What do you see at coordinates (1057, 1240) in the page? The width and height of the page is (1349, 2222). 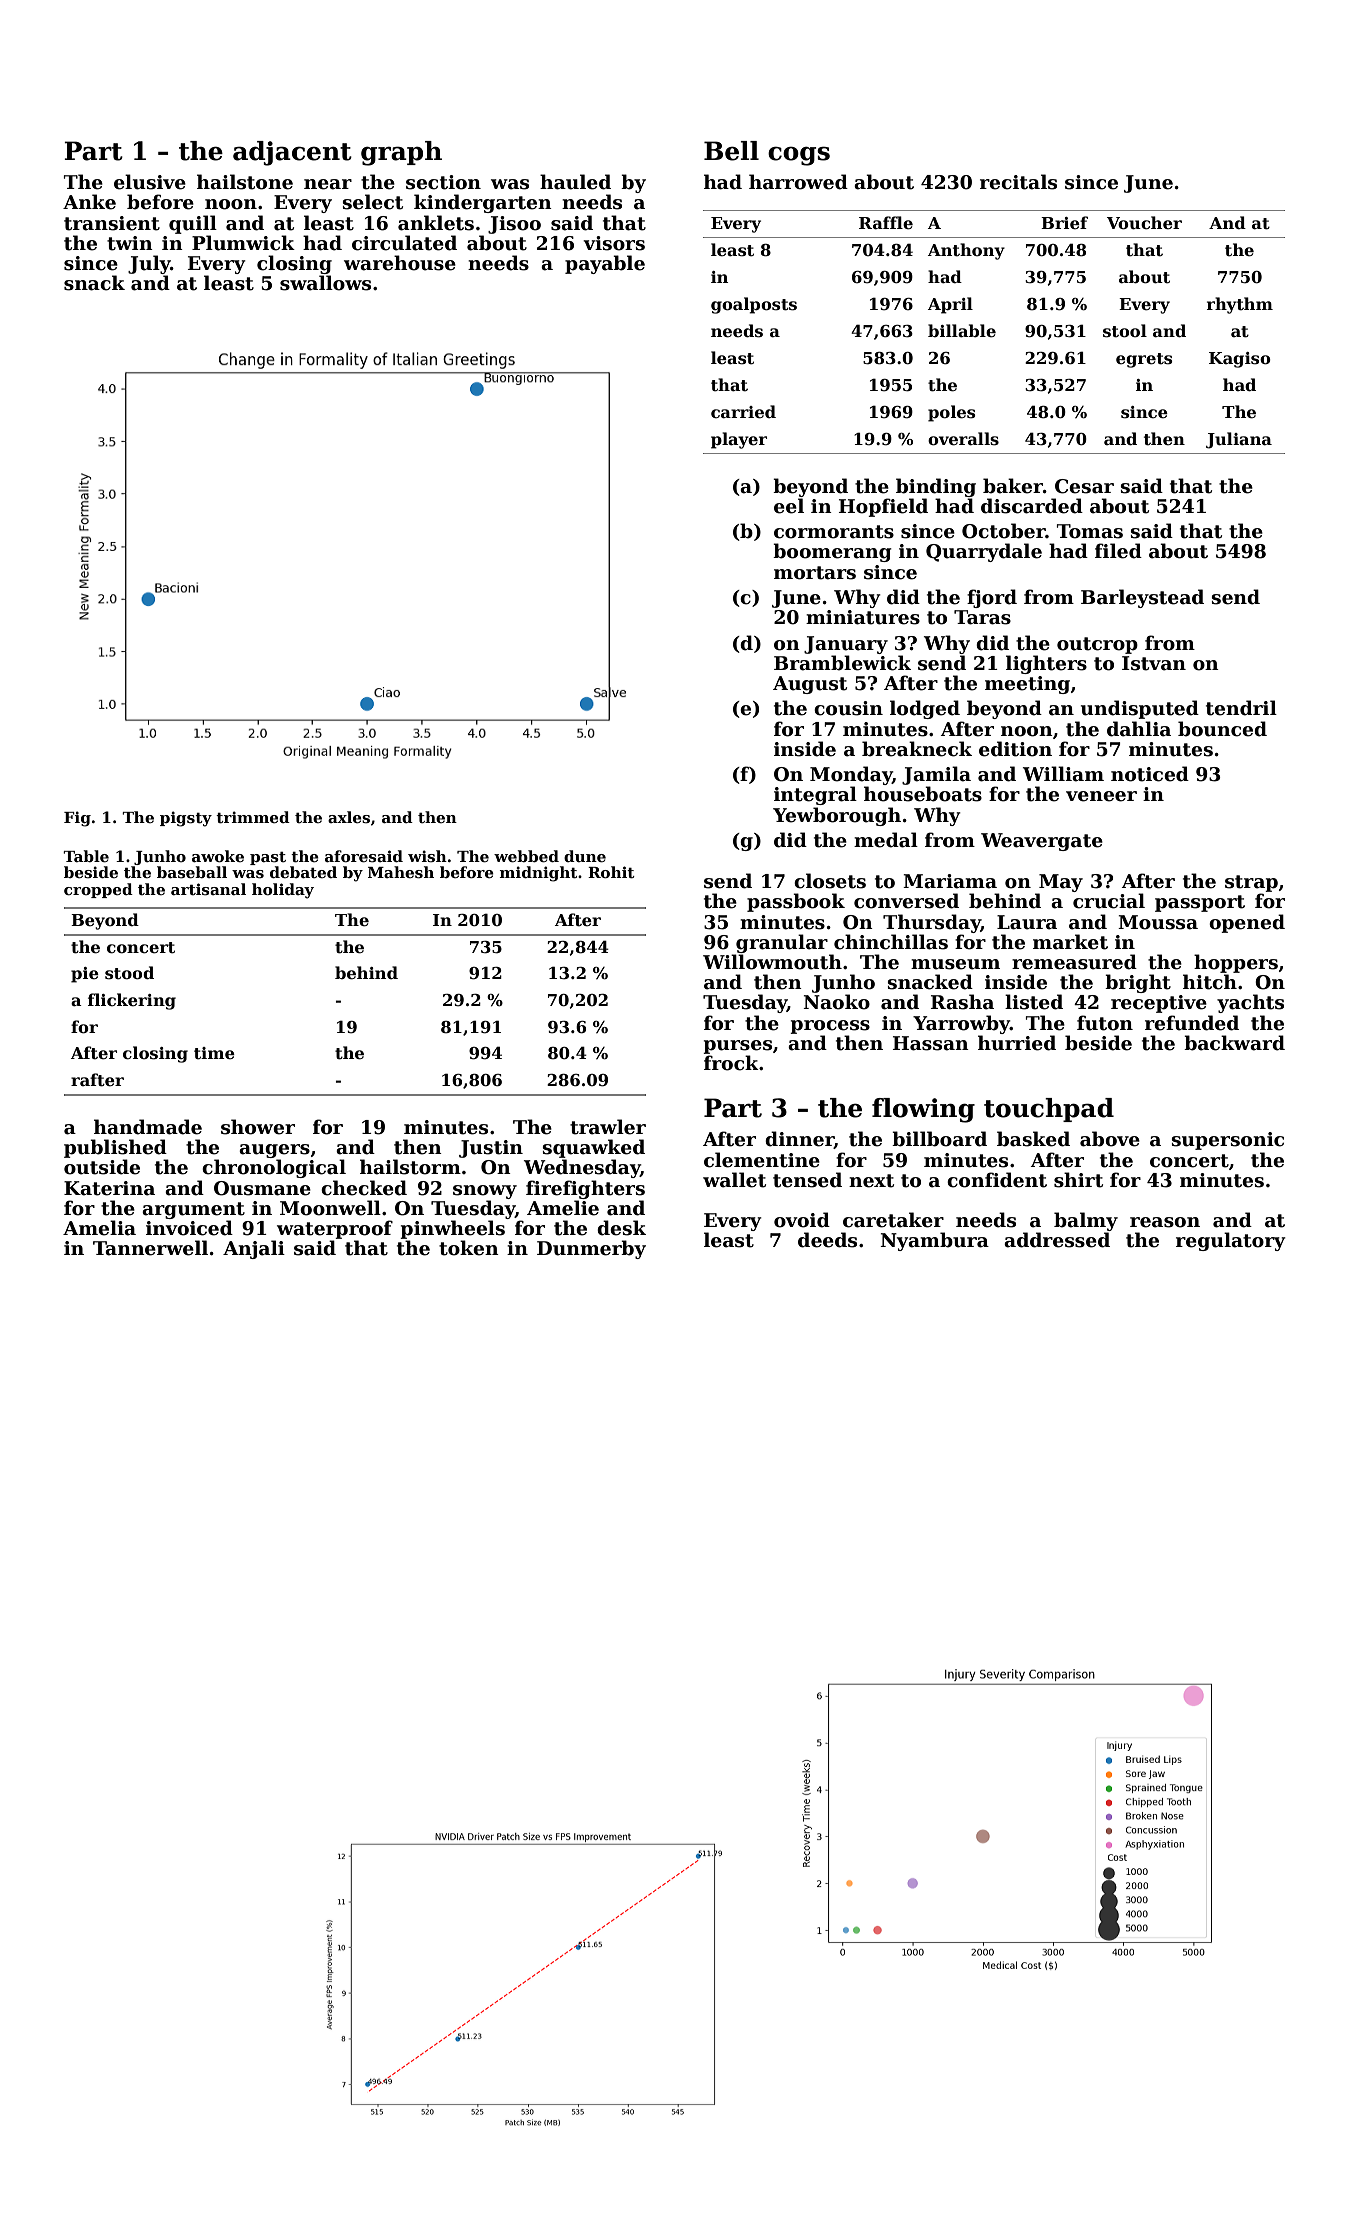 I see `addressed` at bounding box center [1057, 1240].
